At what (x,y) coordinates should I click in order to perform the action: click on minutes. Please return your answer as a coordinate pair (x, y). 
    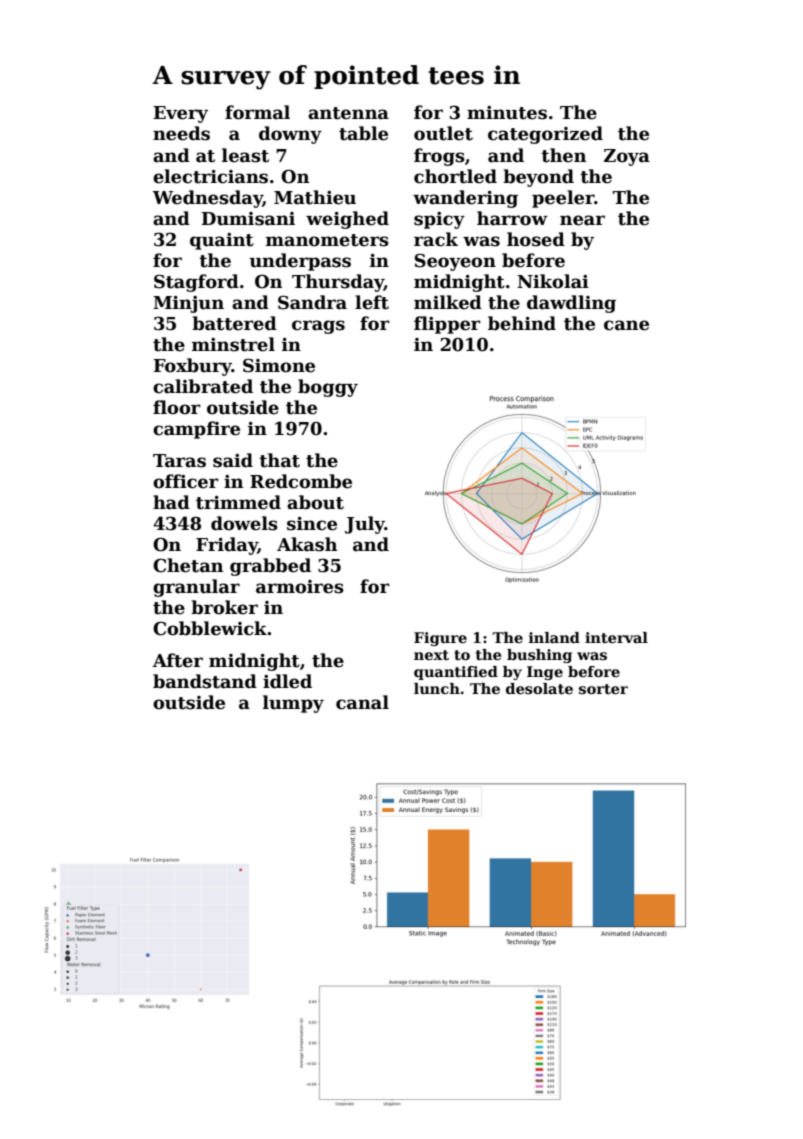
    Looking at the image, I should click on (507, 113).
